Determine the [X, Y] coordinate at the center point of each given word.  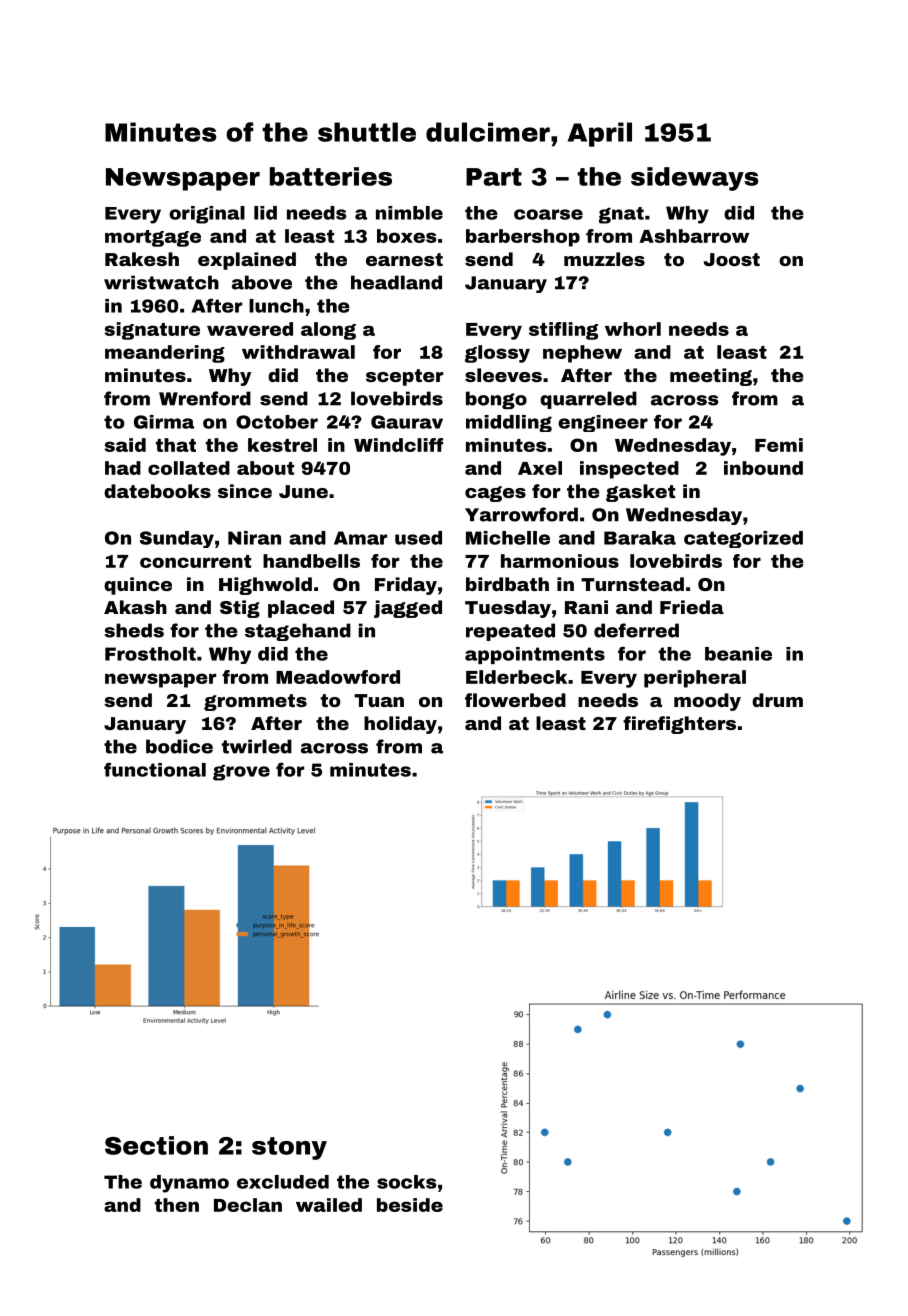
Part [494, 177]
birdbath [507, 584]
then [176, 1205]
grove [241, 773]
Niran [254, 538]
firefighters [679, 725]
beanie [738, 654]
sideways [695, 179]
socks [407, 1182]
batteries [331, 176]
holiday [400, 725]
